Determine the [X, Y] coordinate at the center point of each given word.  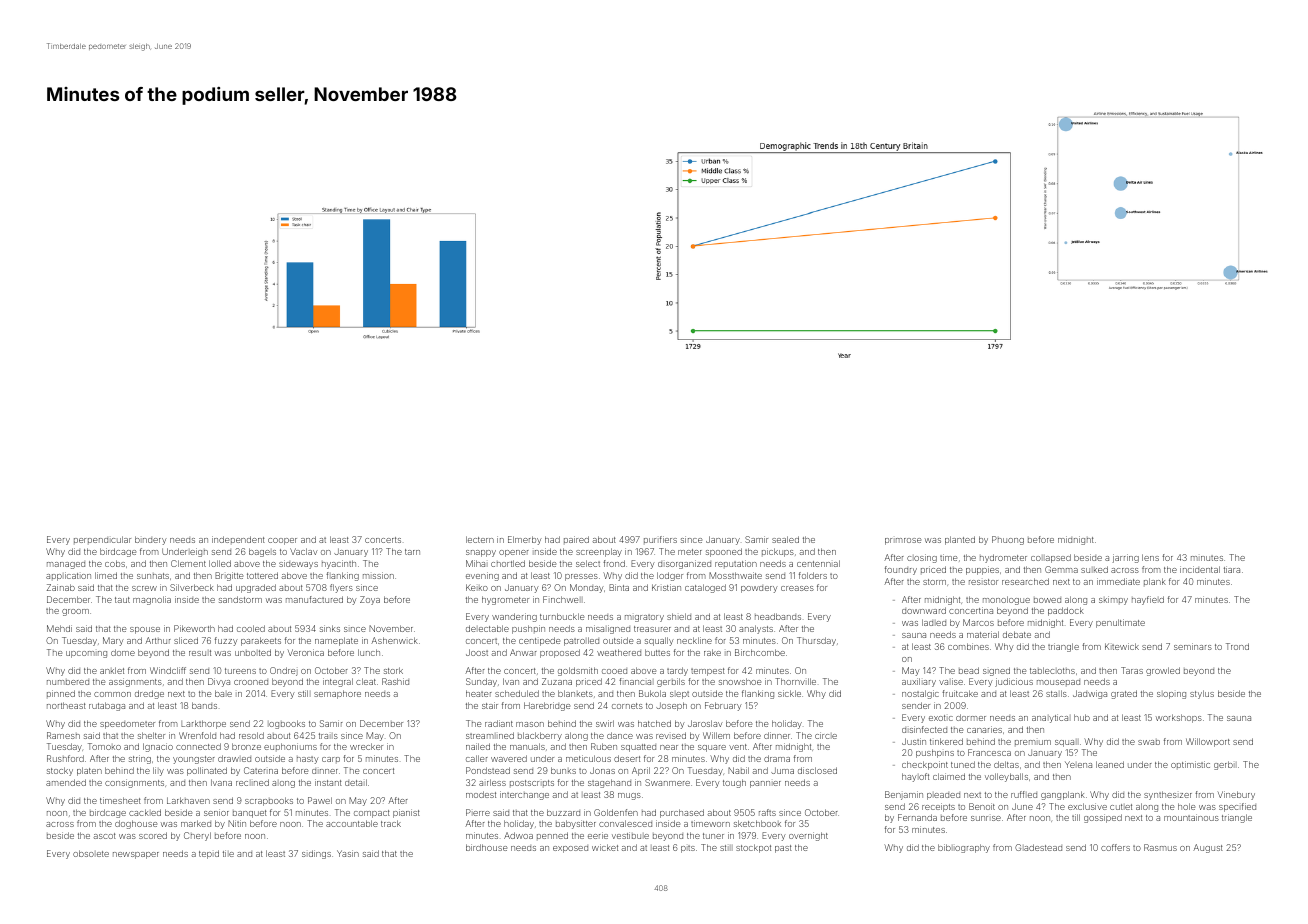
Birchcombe [760, 652]
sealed [785, 539]
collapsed [1051, 558]
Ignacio [158, 747]
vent [738, 747]
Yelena [1078, 764]
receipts [938, 807]
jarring [1125, 558]
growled [1163, 671]
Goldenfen [616, 812]
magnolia [152, 600]
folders [813, 575]
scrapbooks [269, 801]
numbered [68, 682]
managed [66, 565]
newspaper [136, 855]
